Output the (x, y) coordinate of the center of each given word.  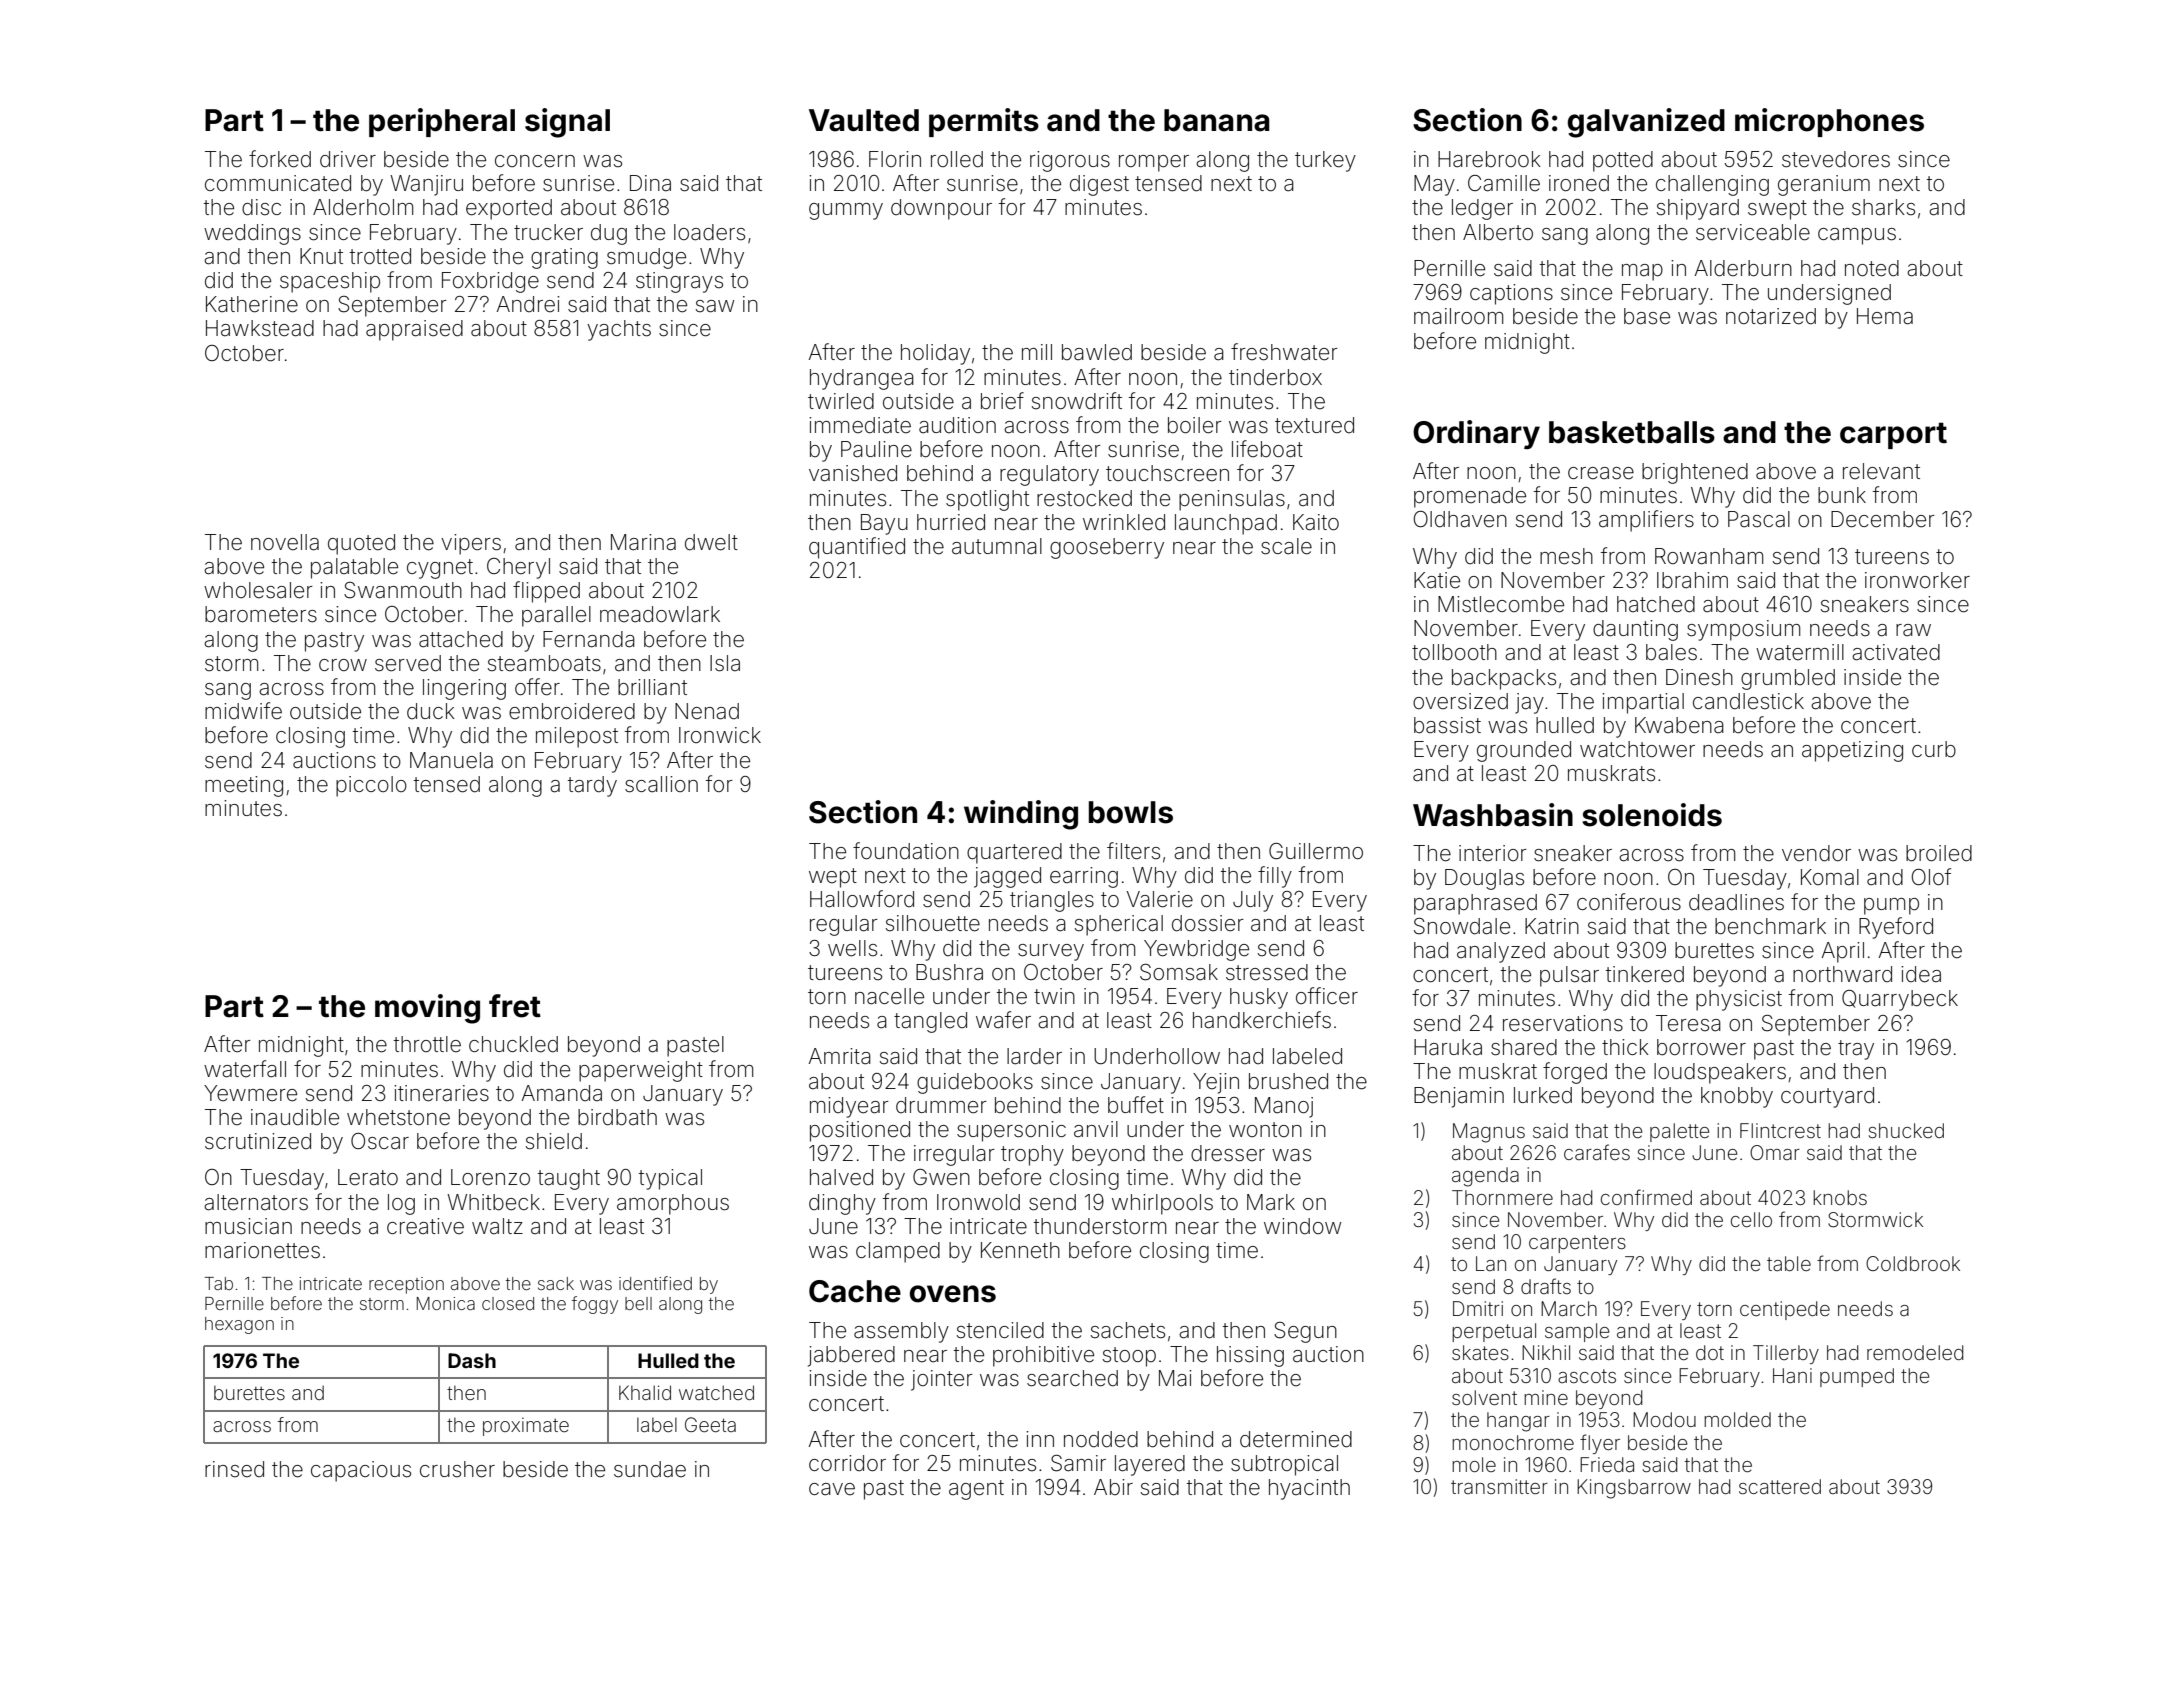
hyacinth (1309, 1489)
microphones (1829, 122)
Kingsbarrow (1634, 1489)
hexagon (239, 1325)
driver (348, 159)
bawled (1097, 352)
